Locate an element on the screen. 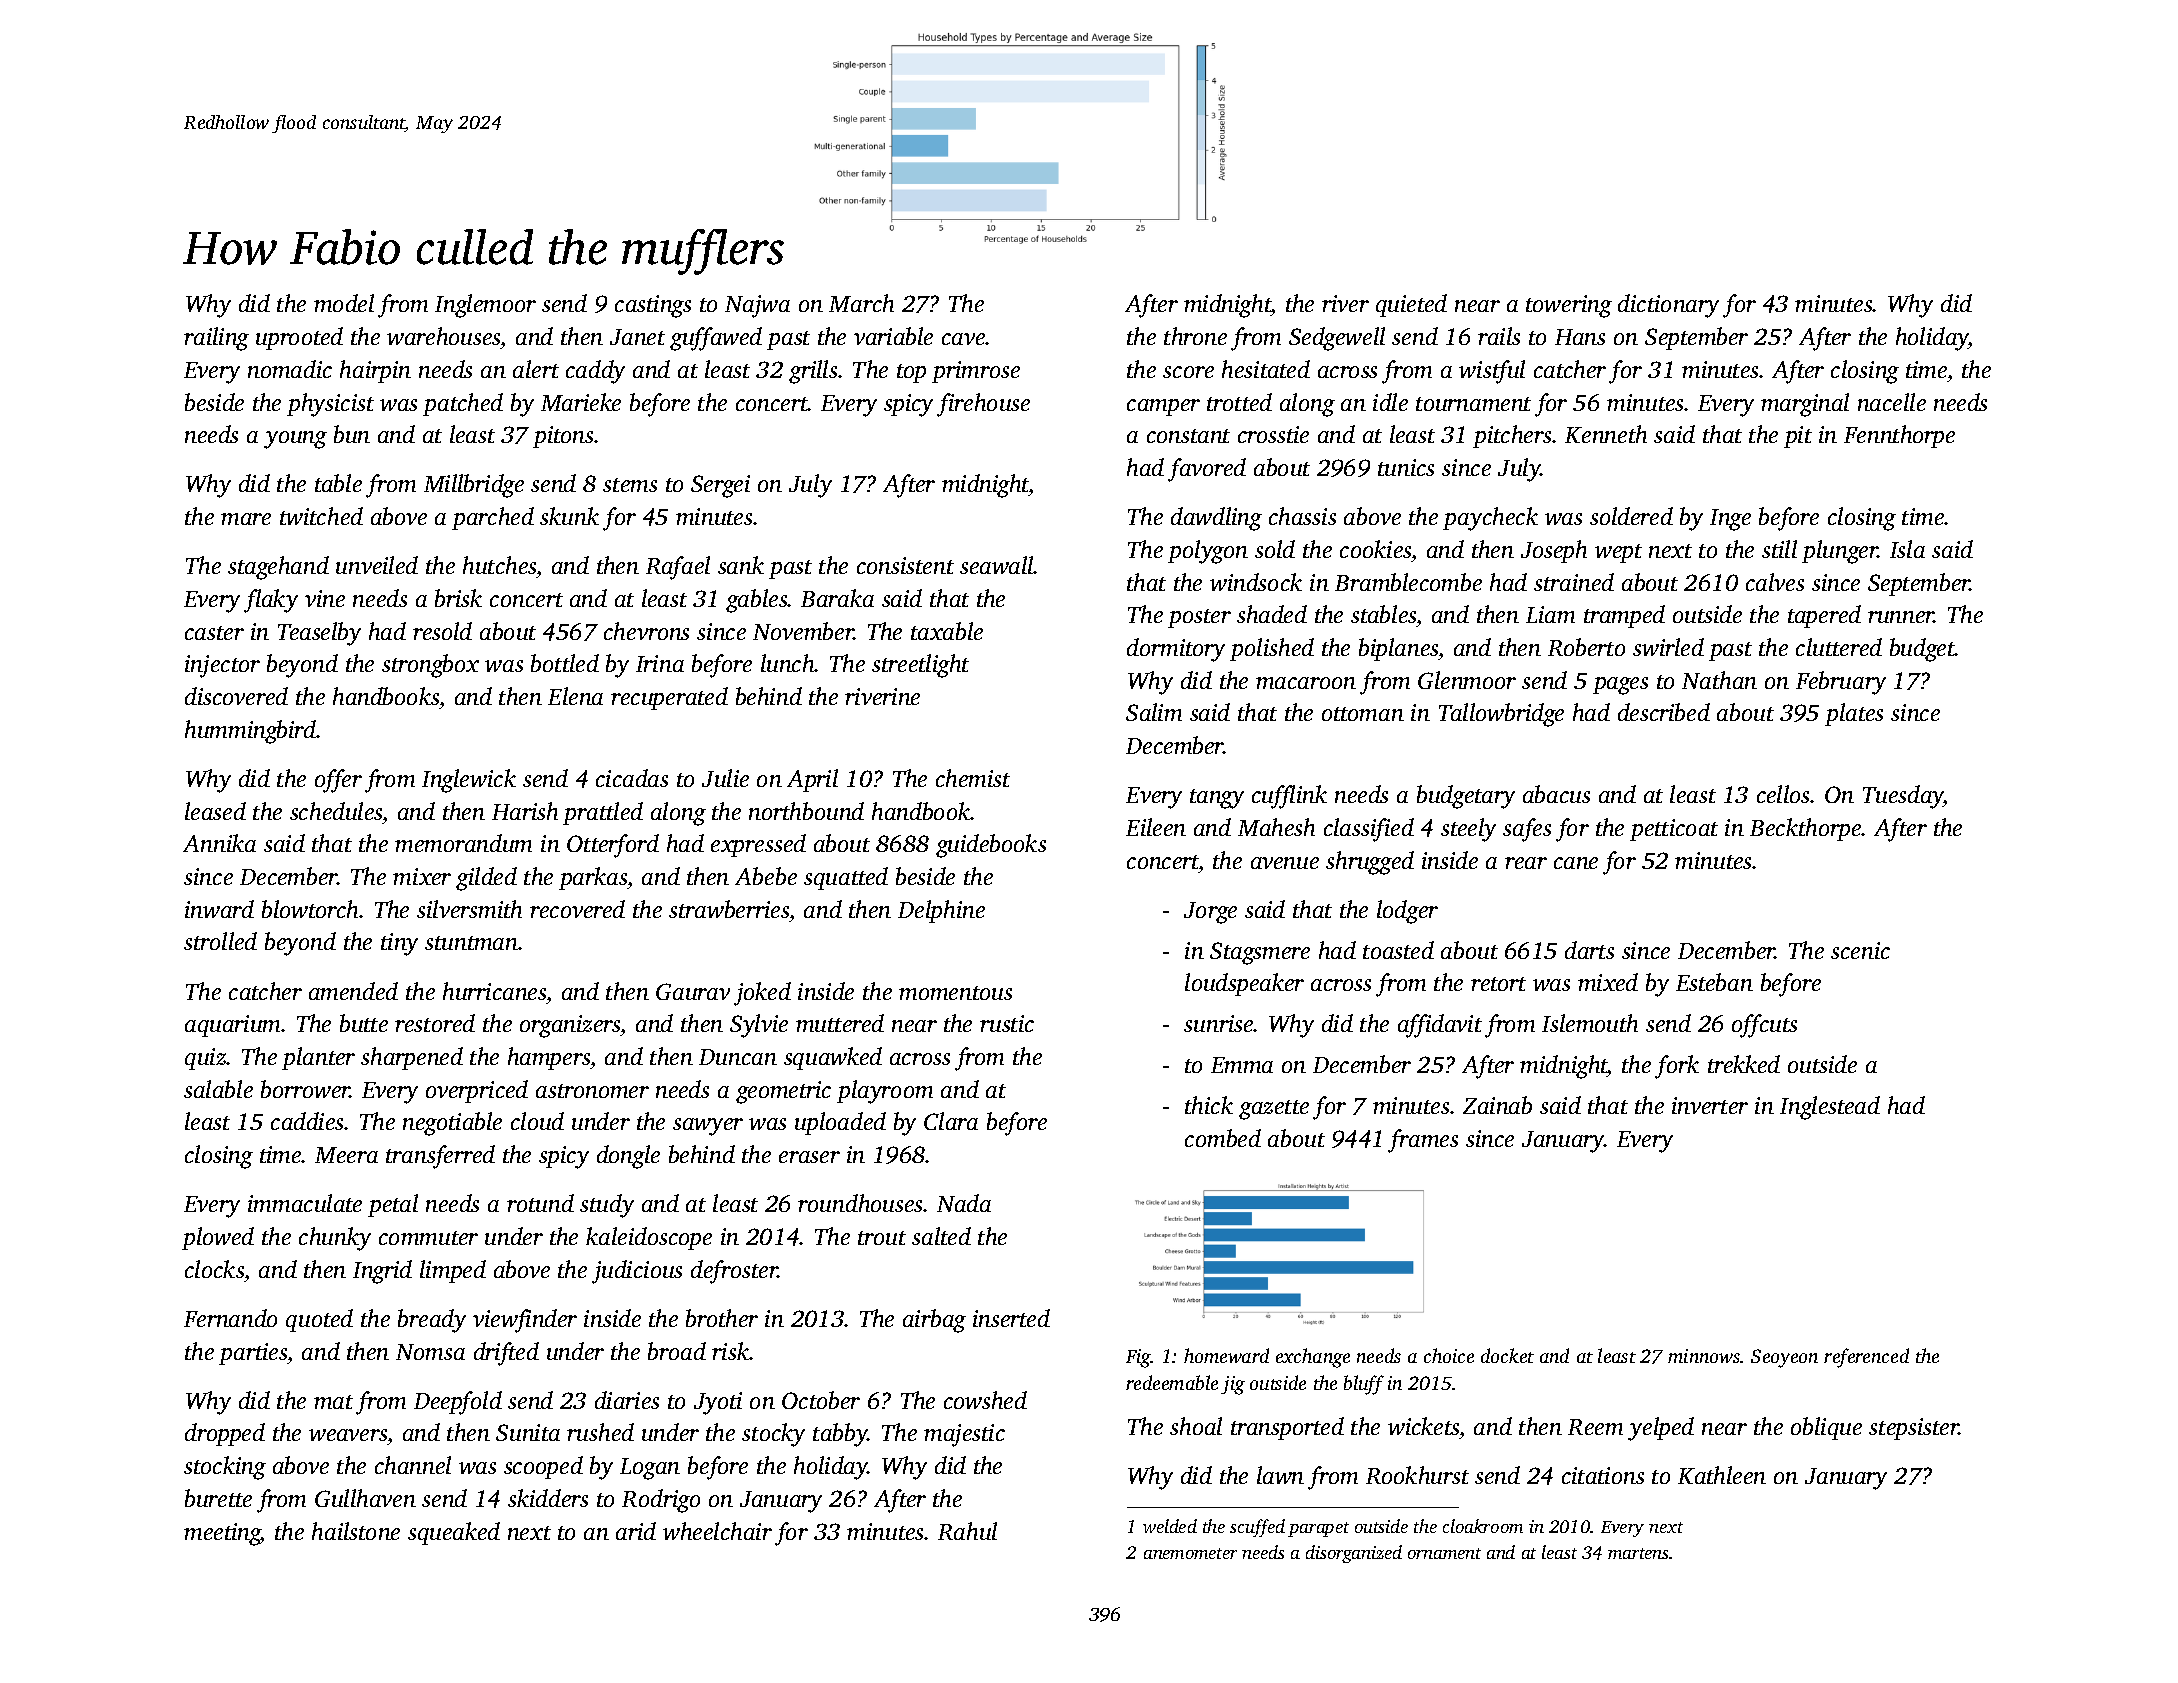 This screenshot has width=2178, height=1683. affidavit is located at coordinates (1440, 1026).
